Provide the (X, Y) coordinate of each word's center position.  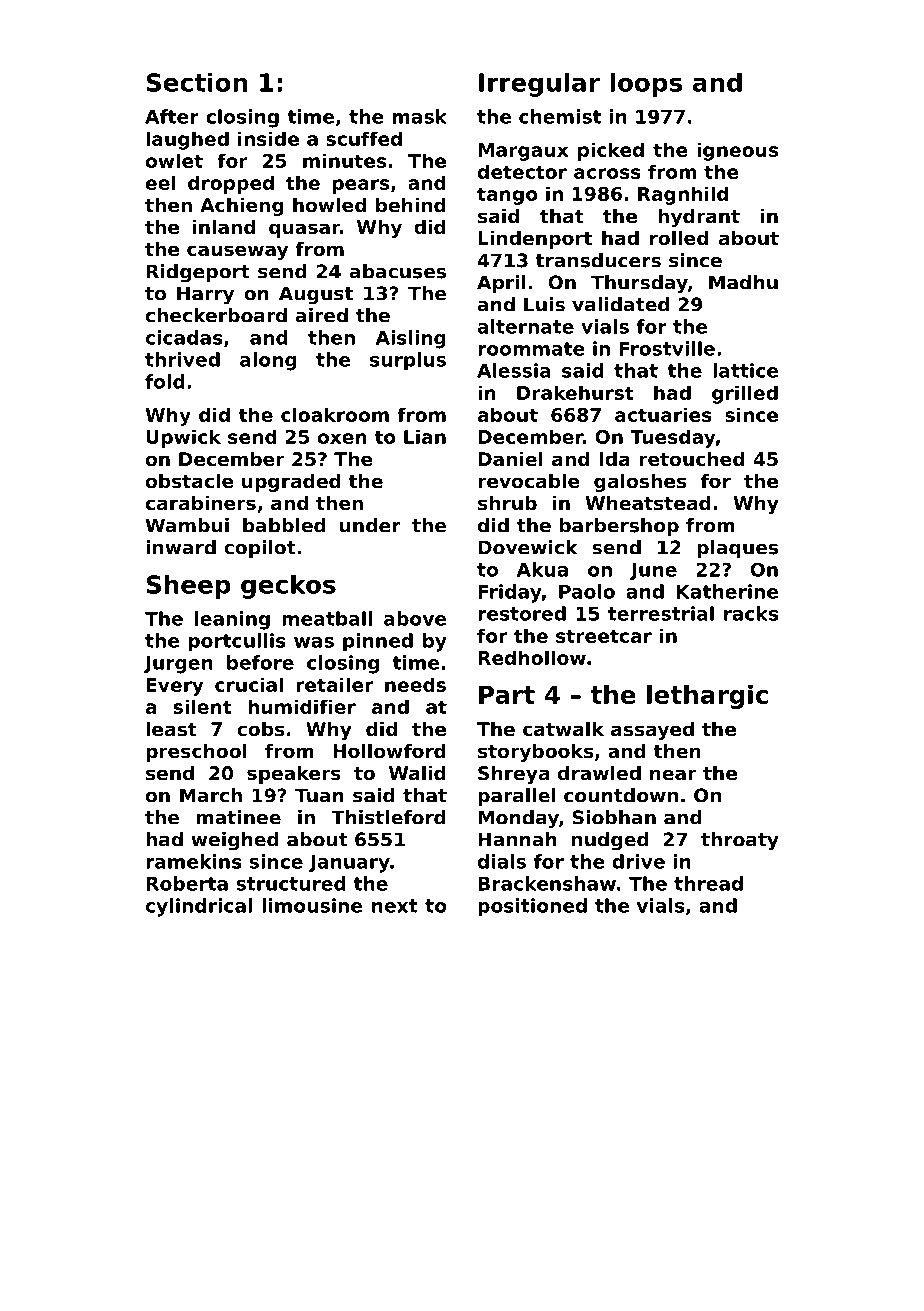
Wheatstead (648, 503)
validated (620, 304)
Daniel (510, 459)
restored (522, 613)
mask (420, 116)
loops (646, 84)
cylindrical (199, 907)
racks (751, 613)
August (316, 295)
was (314, 642)
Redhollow (532, 657)
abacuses (398, 271)
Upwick (183, 438)
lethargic (707, 697)
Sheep (189, 586)
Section (197, 82)
